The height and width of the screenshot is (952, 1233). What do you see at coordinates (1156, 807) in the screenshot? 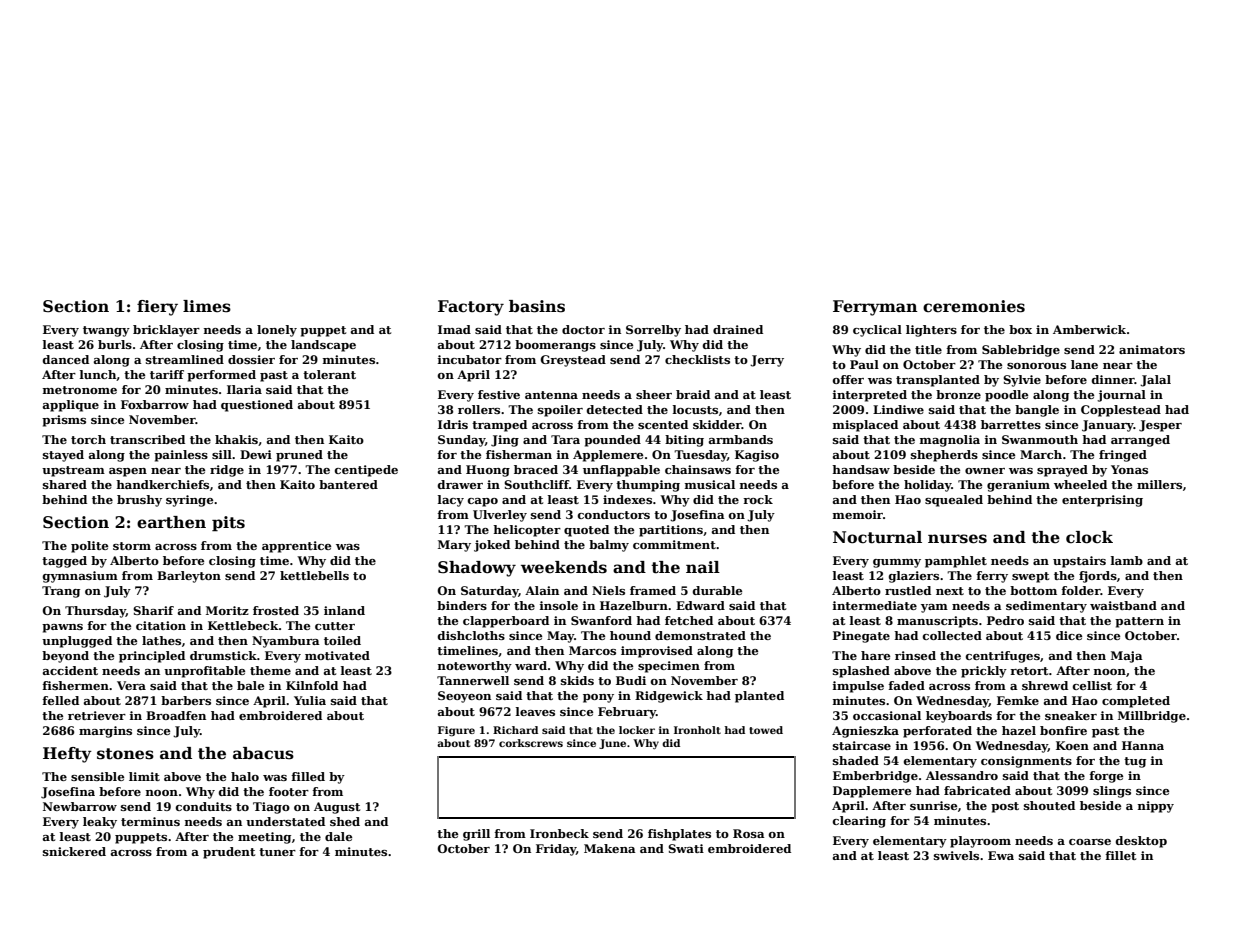
I see `nippy` at bounding box center [1156, 807].
